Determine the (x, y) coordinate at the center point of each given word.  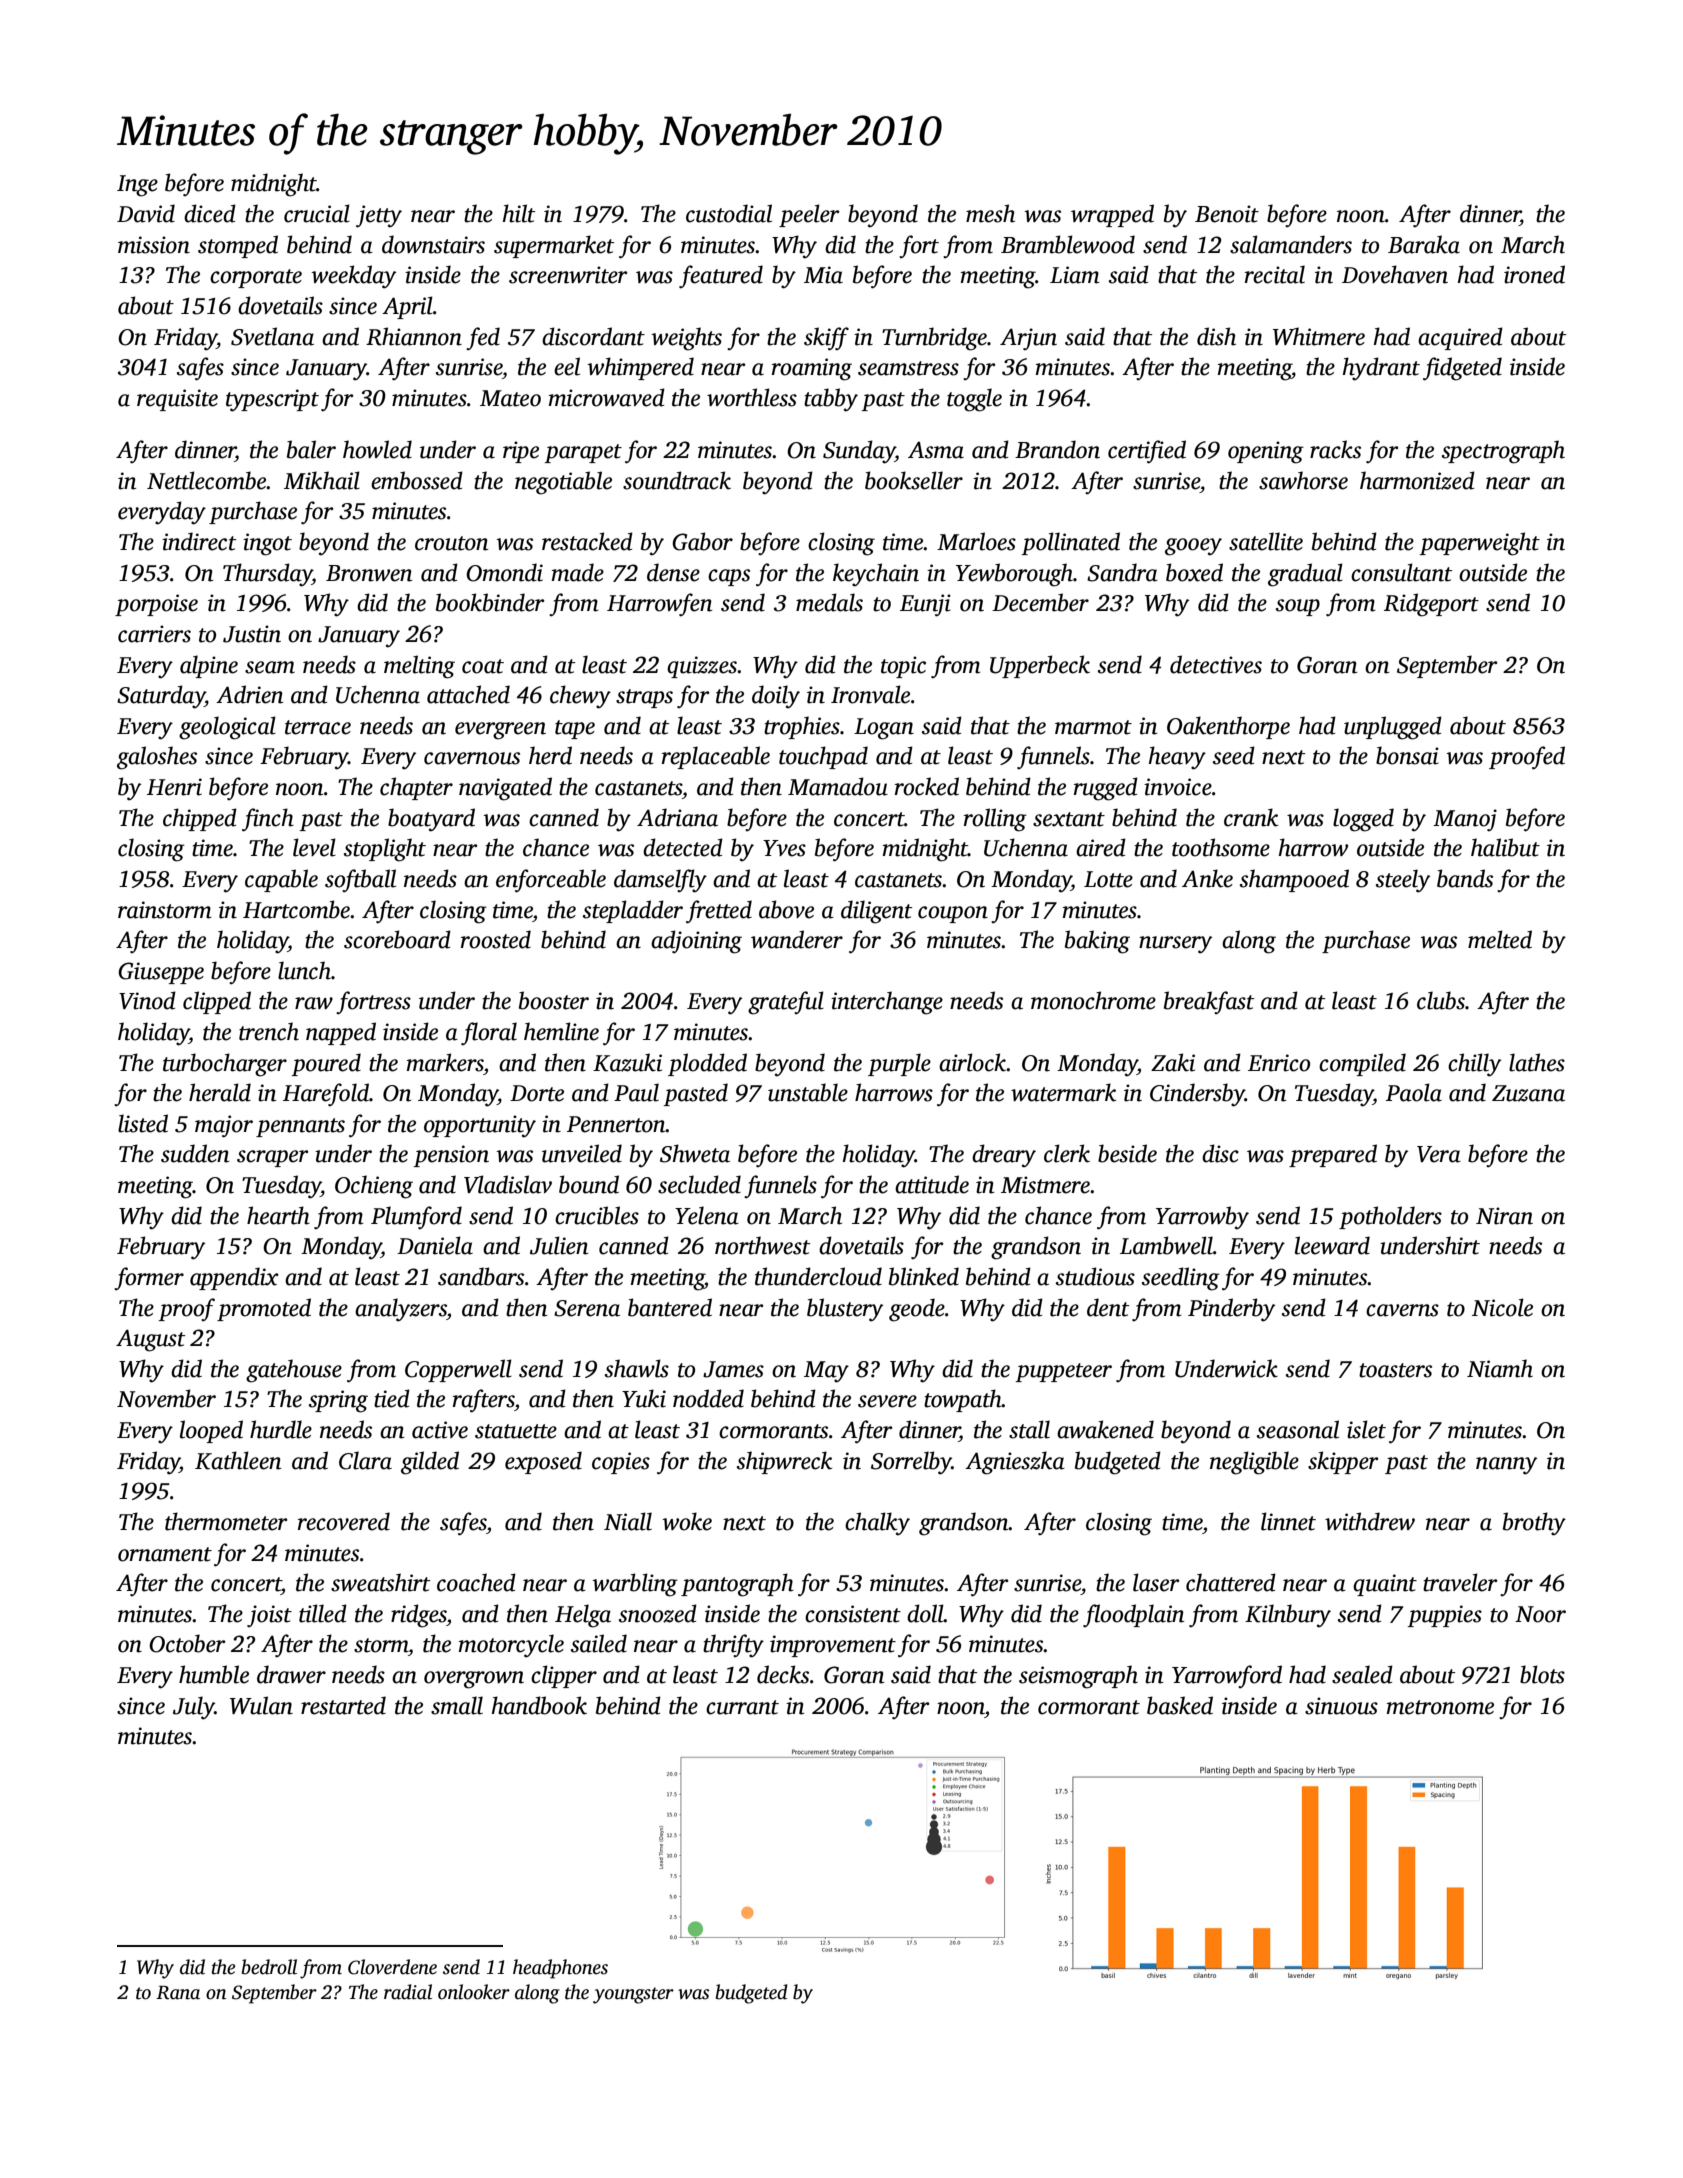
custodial (729, 213)
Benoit (1227, 214)
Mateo (510, 398)
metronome (1440, 1707)
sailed (599, 1643)
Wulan (261, 1705)
